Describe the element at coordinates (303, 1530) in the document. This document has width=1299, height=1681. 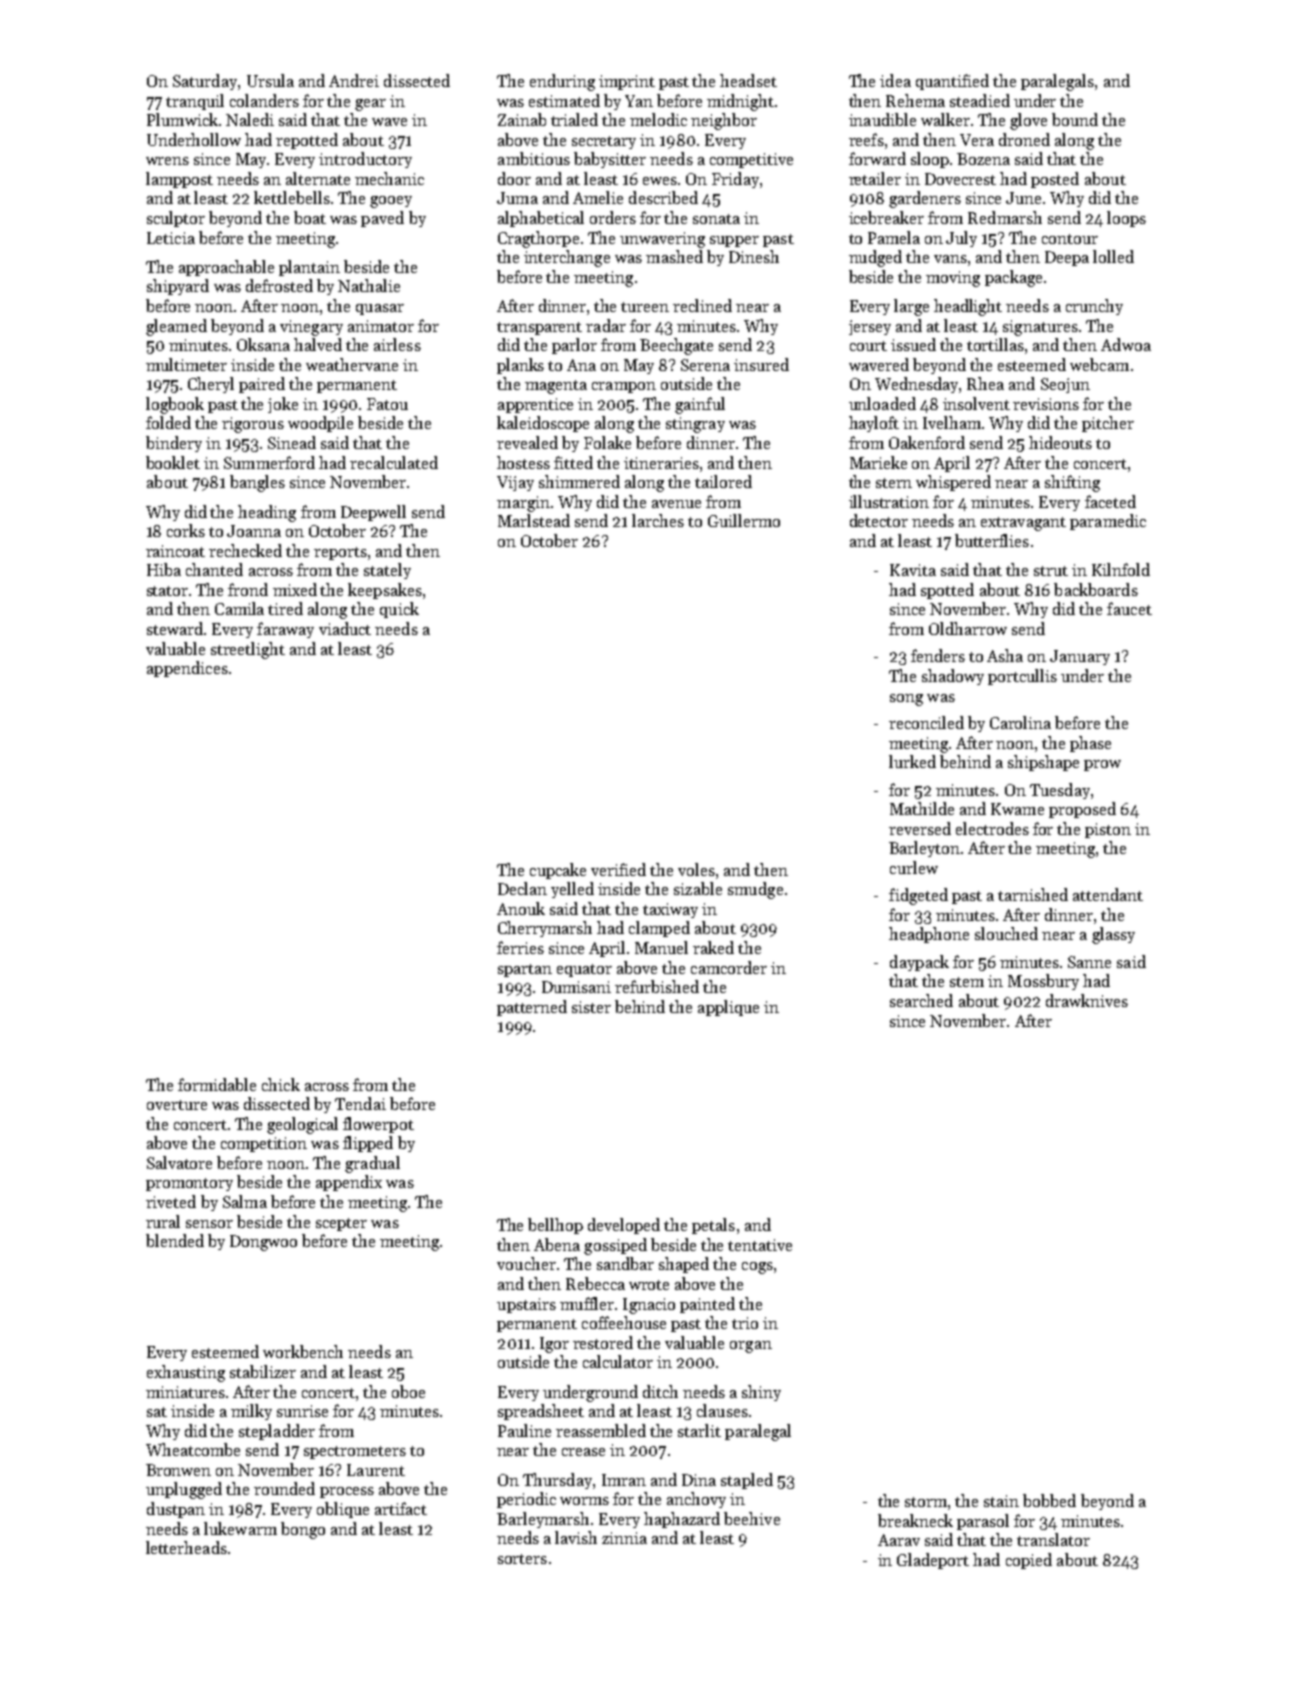
I see `bongo` at that location.
